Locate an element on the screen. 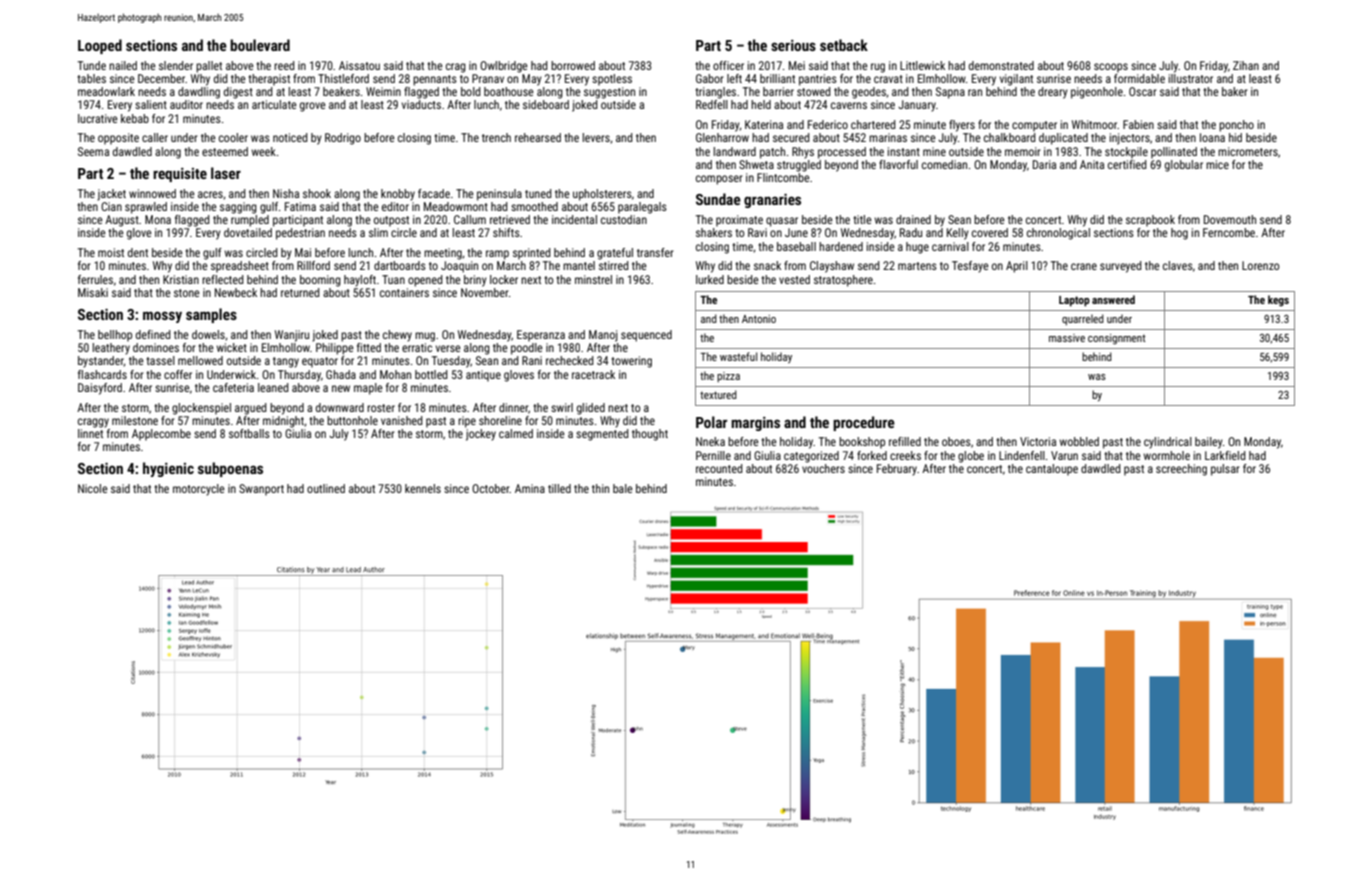 The image size is (1372, 887). minstrel is located at coordinates (593, 279).
